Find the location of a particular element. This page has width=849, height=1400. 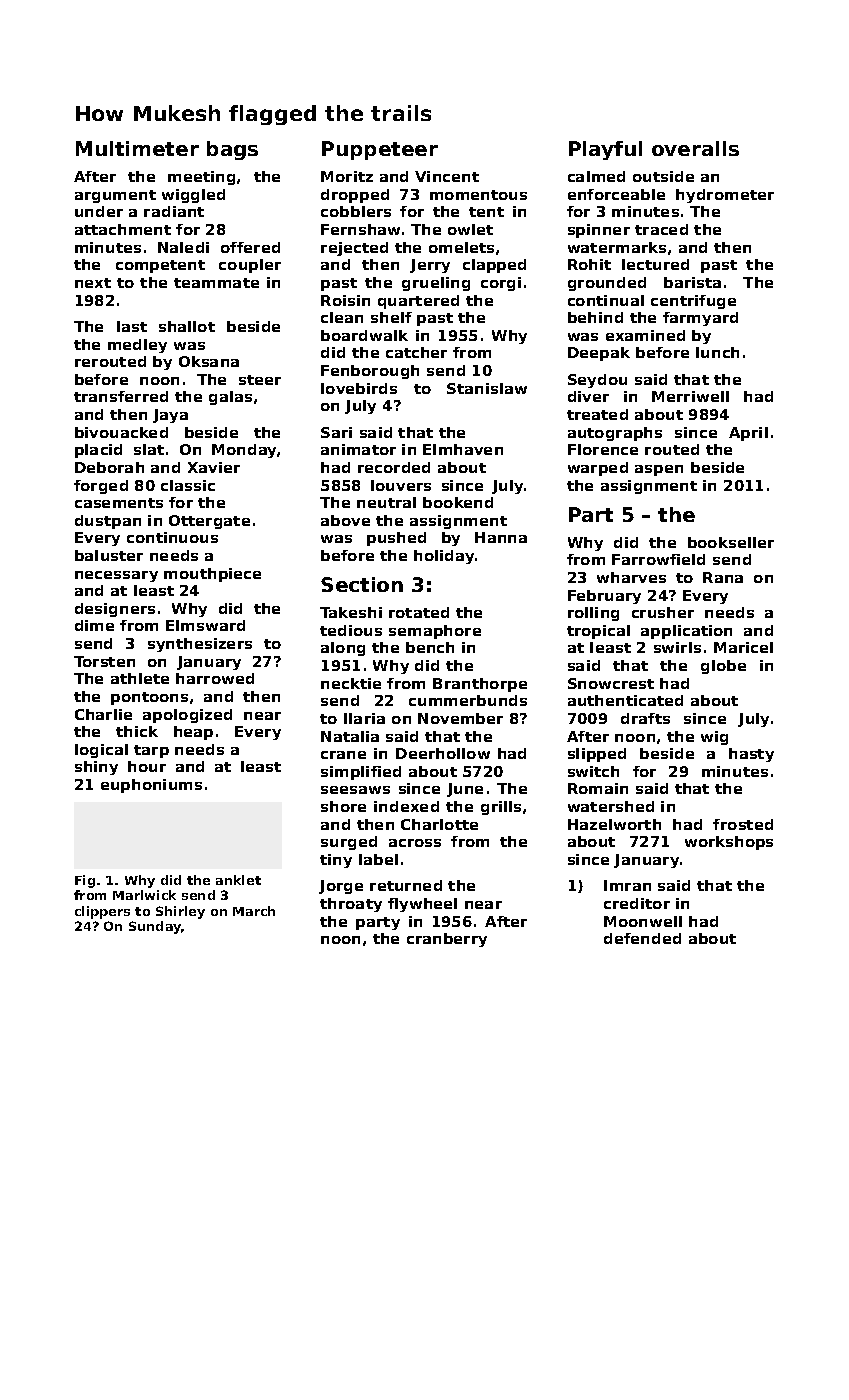

cranberry is located at coordinates (447, 940).
